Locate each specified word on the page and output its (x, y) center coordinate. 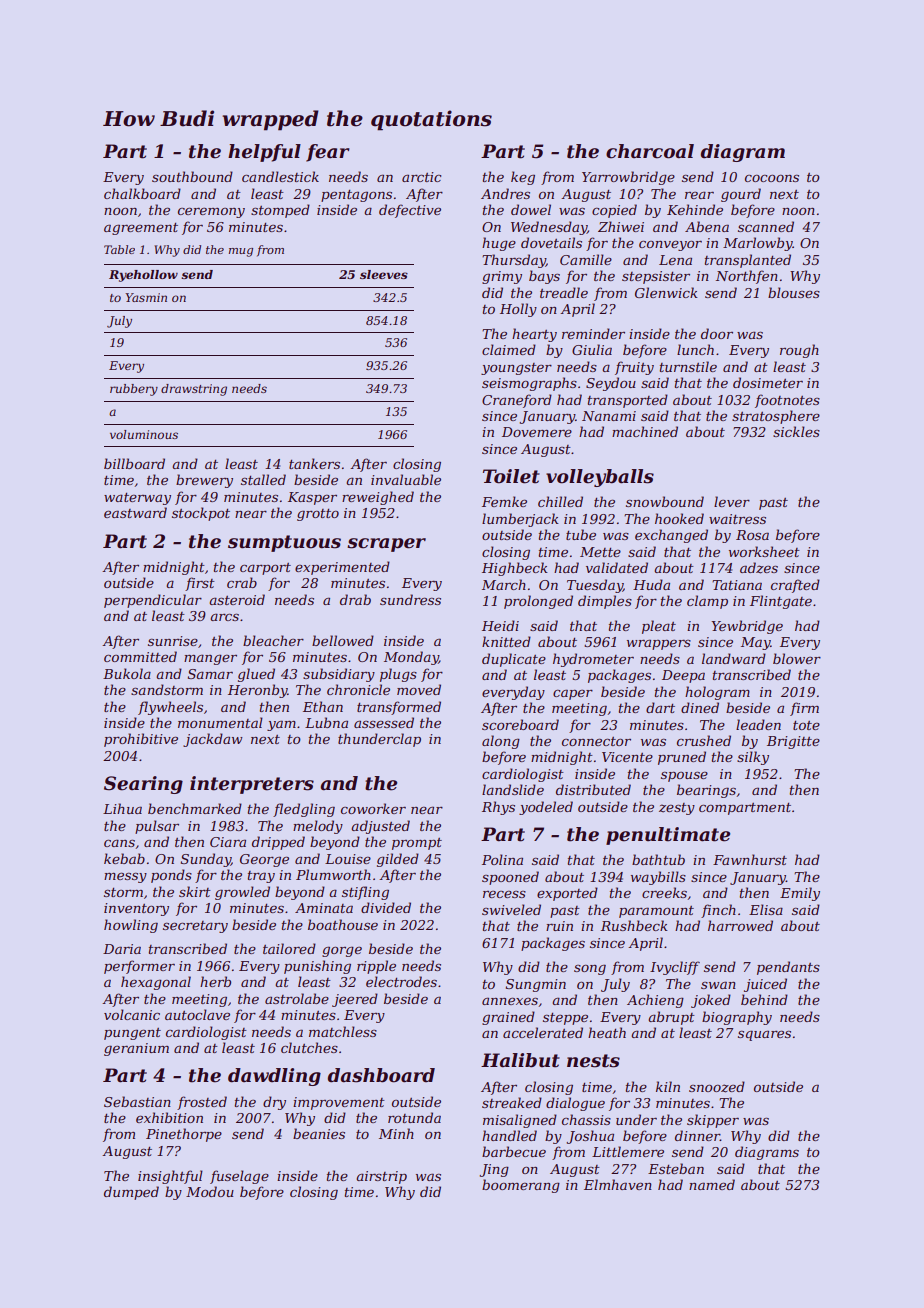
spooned (510, 878)
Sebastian (137, 1101)
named (712, 1184)
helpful (264, 153)
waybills (658, 878)
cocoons (772, 178)
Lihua (122, 808)
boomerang (521, 1186)
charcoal (650, 151)
